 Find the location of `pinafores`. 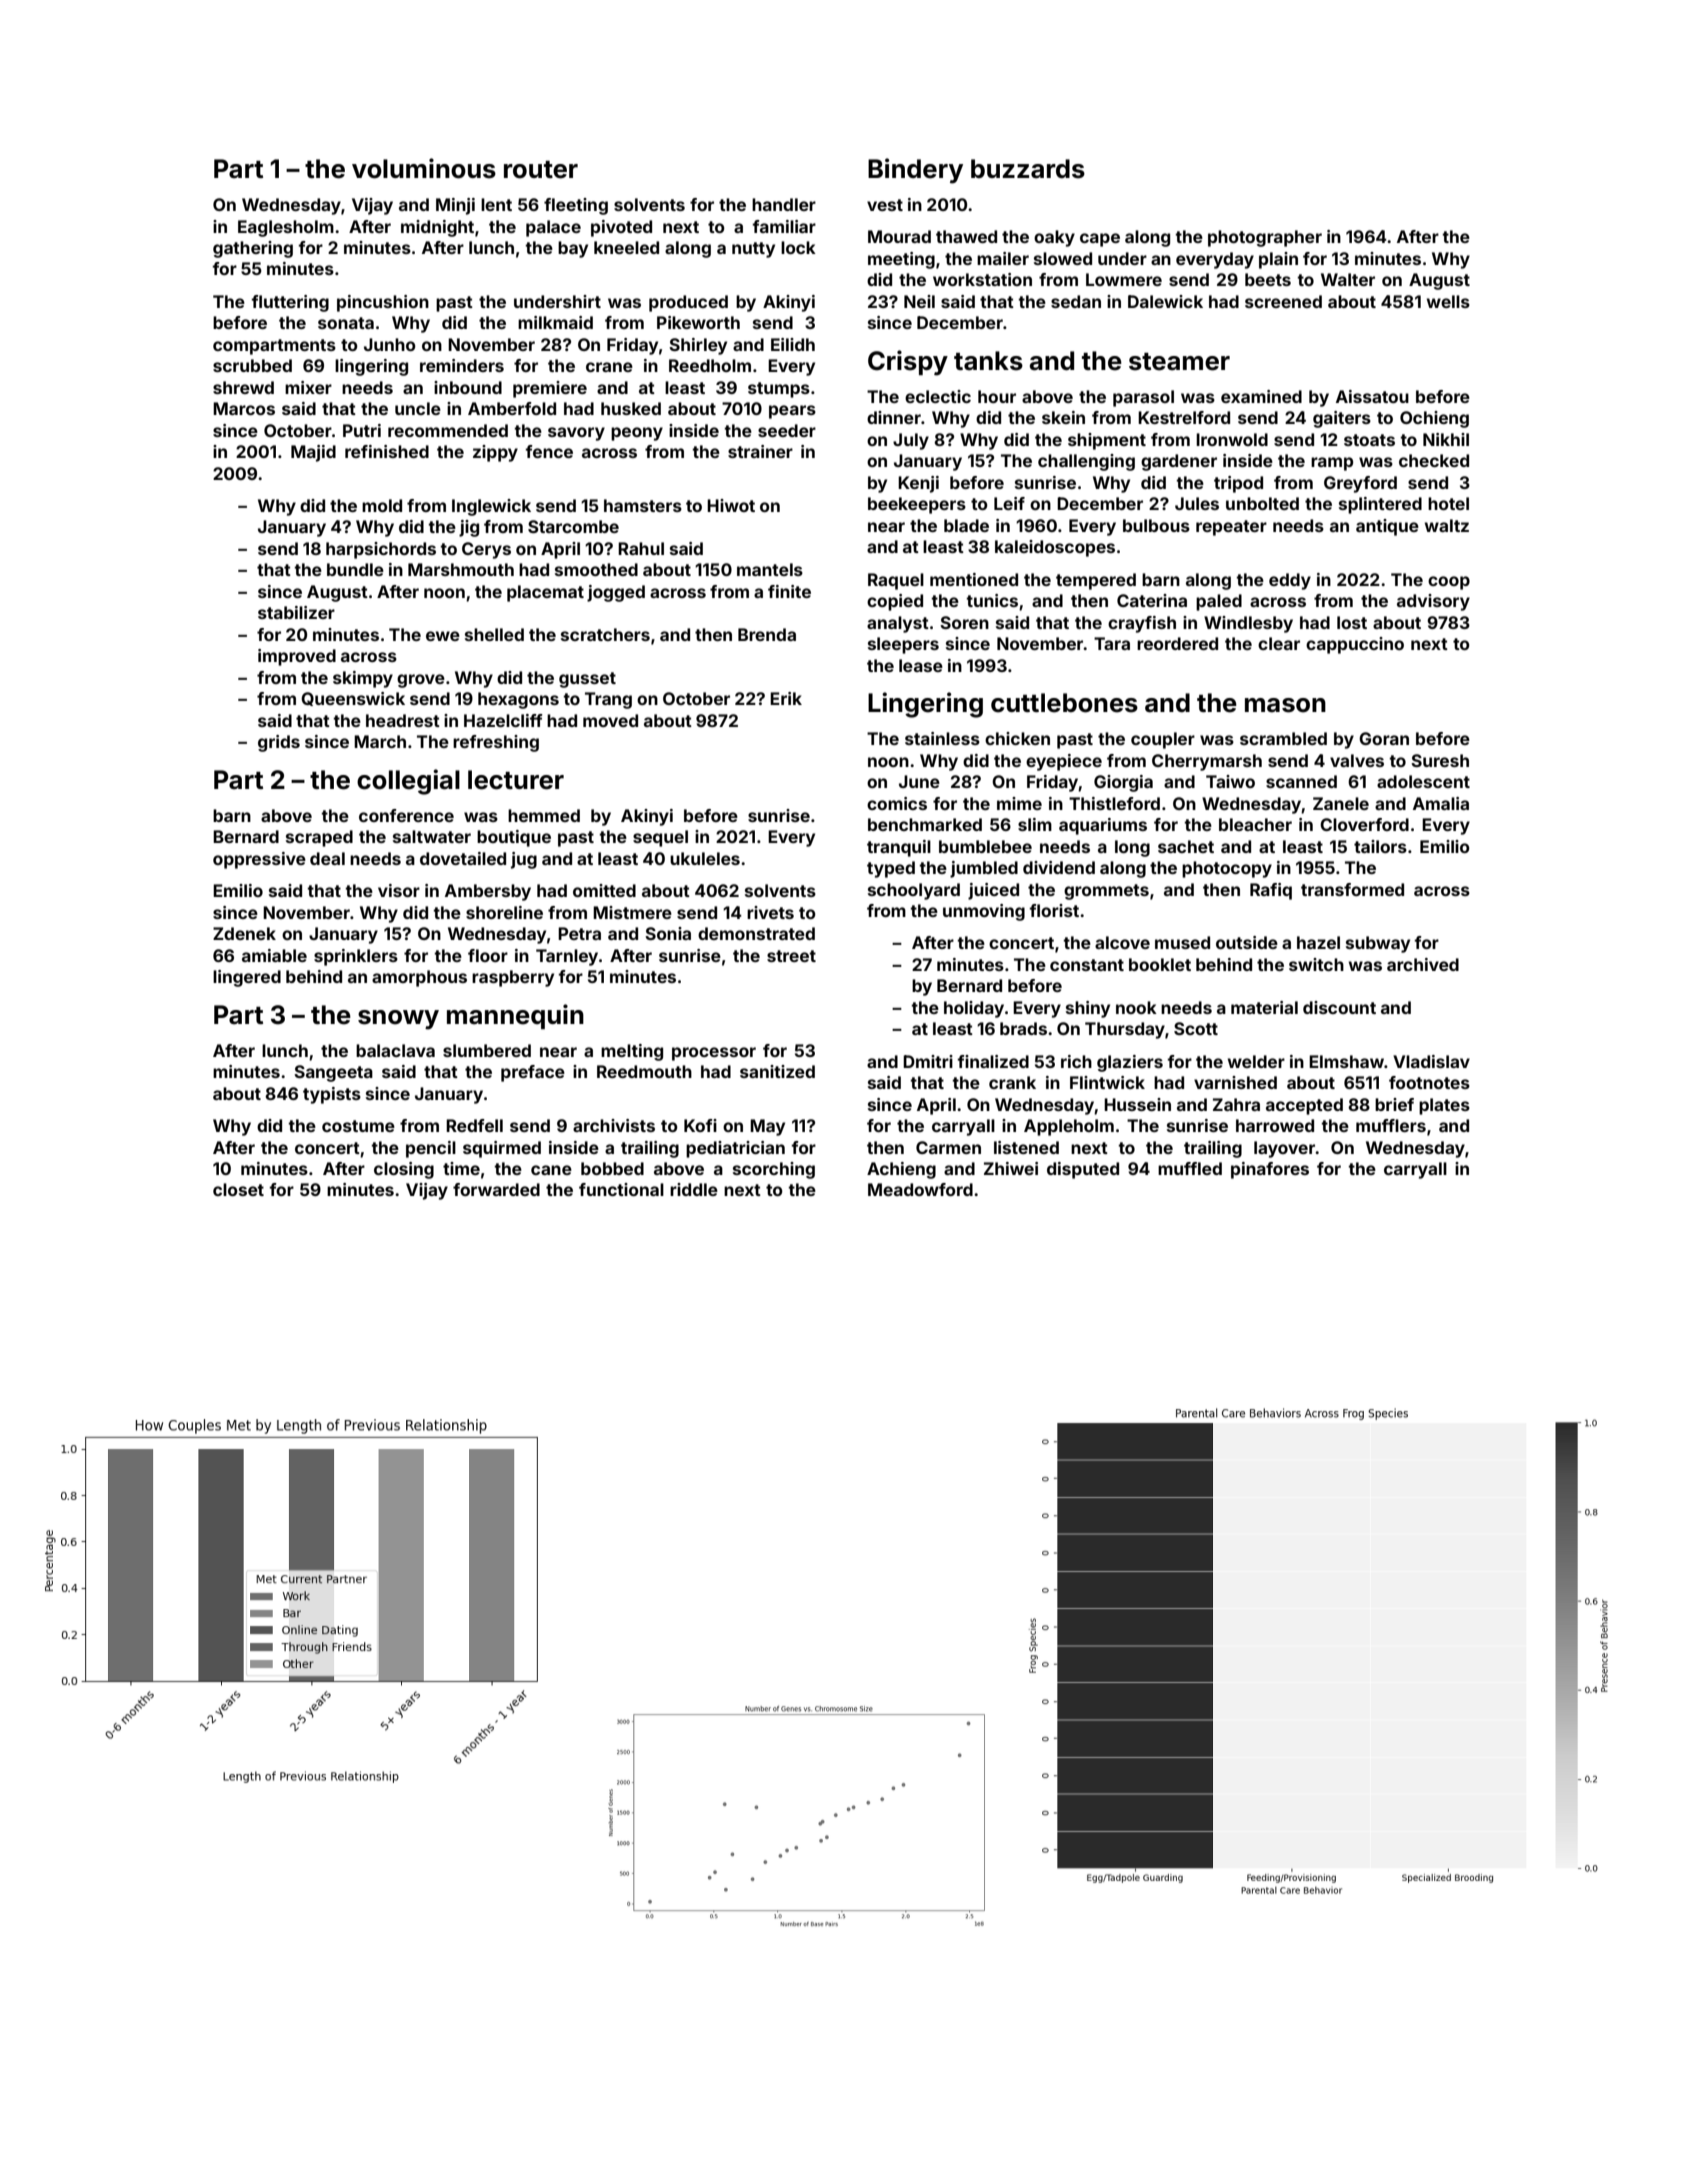

pinafores is located at coordinates (1270, 1170).
